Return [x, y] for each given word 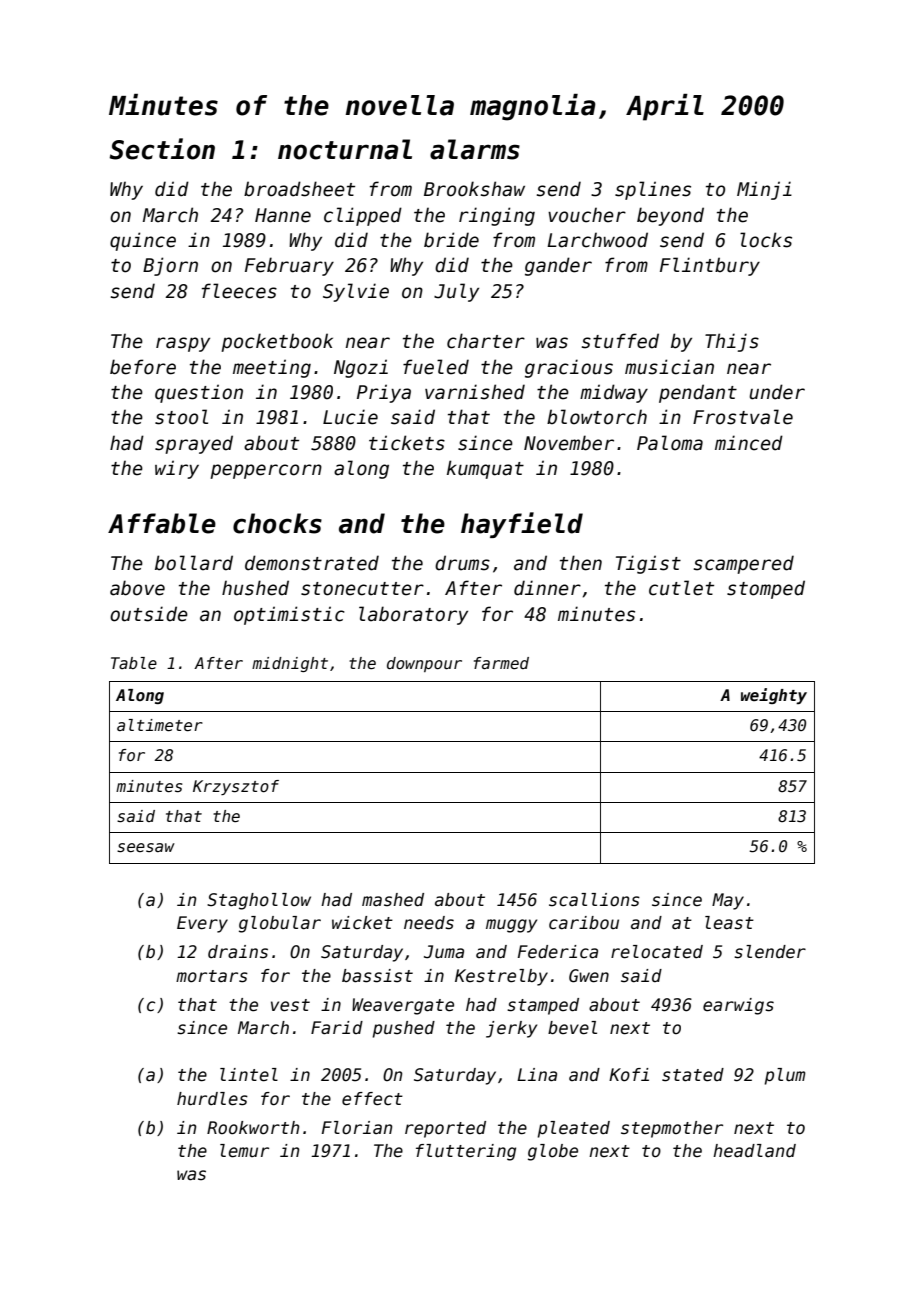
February [289, 266]
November [569, 443]
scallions [594, 900]
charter [486, 341]
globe [553, 1152]
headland [754, 1151]
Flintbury [710, 266]
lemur [244, 1151]
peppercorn [266, 471]
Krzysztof [236, 787]
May [728, 901]
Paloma [670, 443]
